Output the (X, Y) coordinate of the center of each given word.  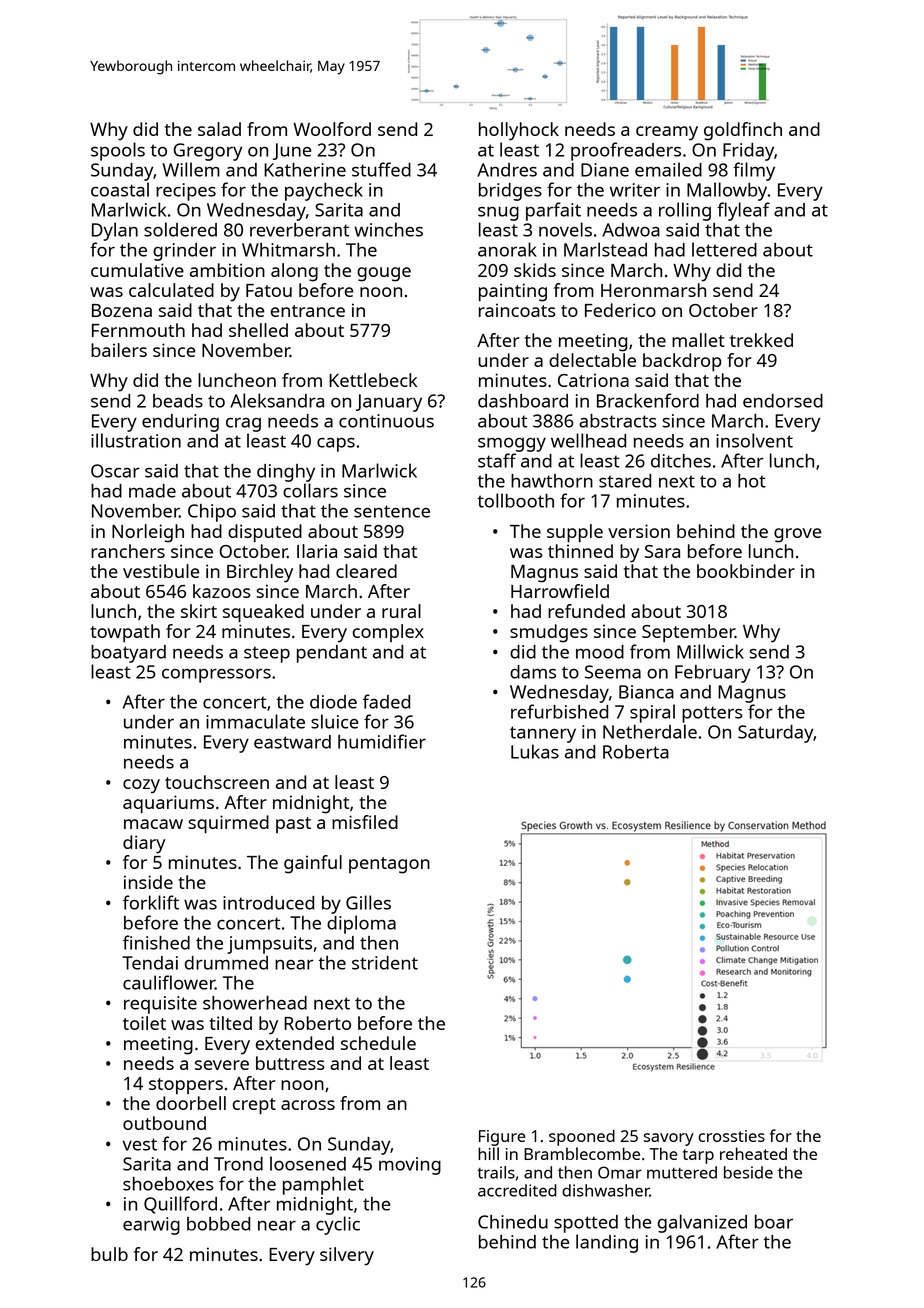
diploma (361, 924)
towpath (125, 633)
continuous (386, 421)
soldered (180, 229)
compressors (216, 675)
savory (669, 1139)
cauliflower (169, 982)
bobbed (218, 1224)
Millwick (710, 651)
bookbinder (746, 571)
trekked (761, 340)
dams (533, 672)
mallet (698, 340)
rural (401, 611)
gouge (384, 274)
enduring (180, 423)
